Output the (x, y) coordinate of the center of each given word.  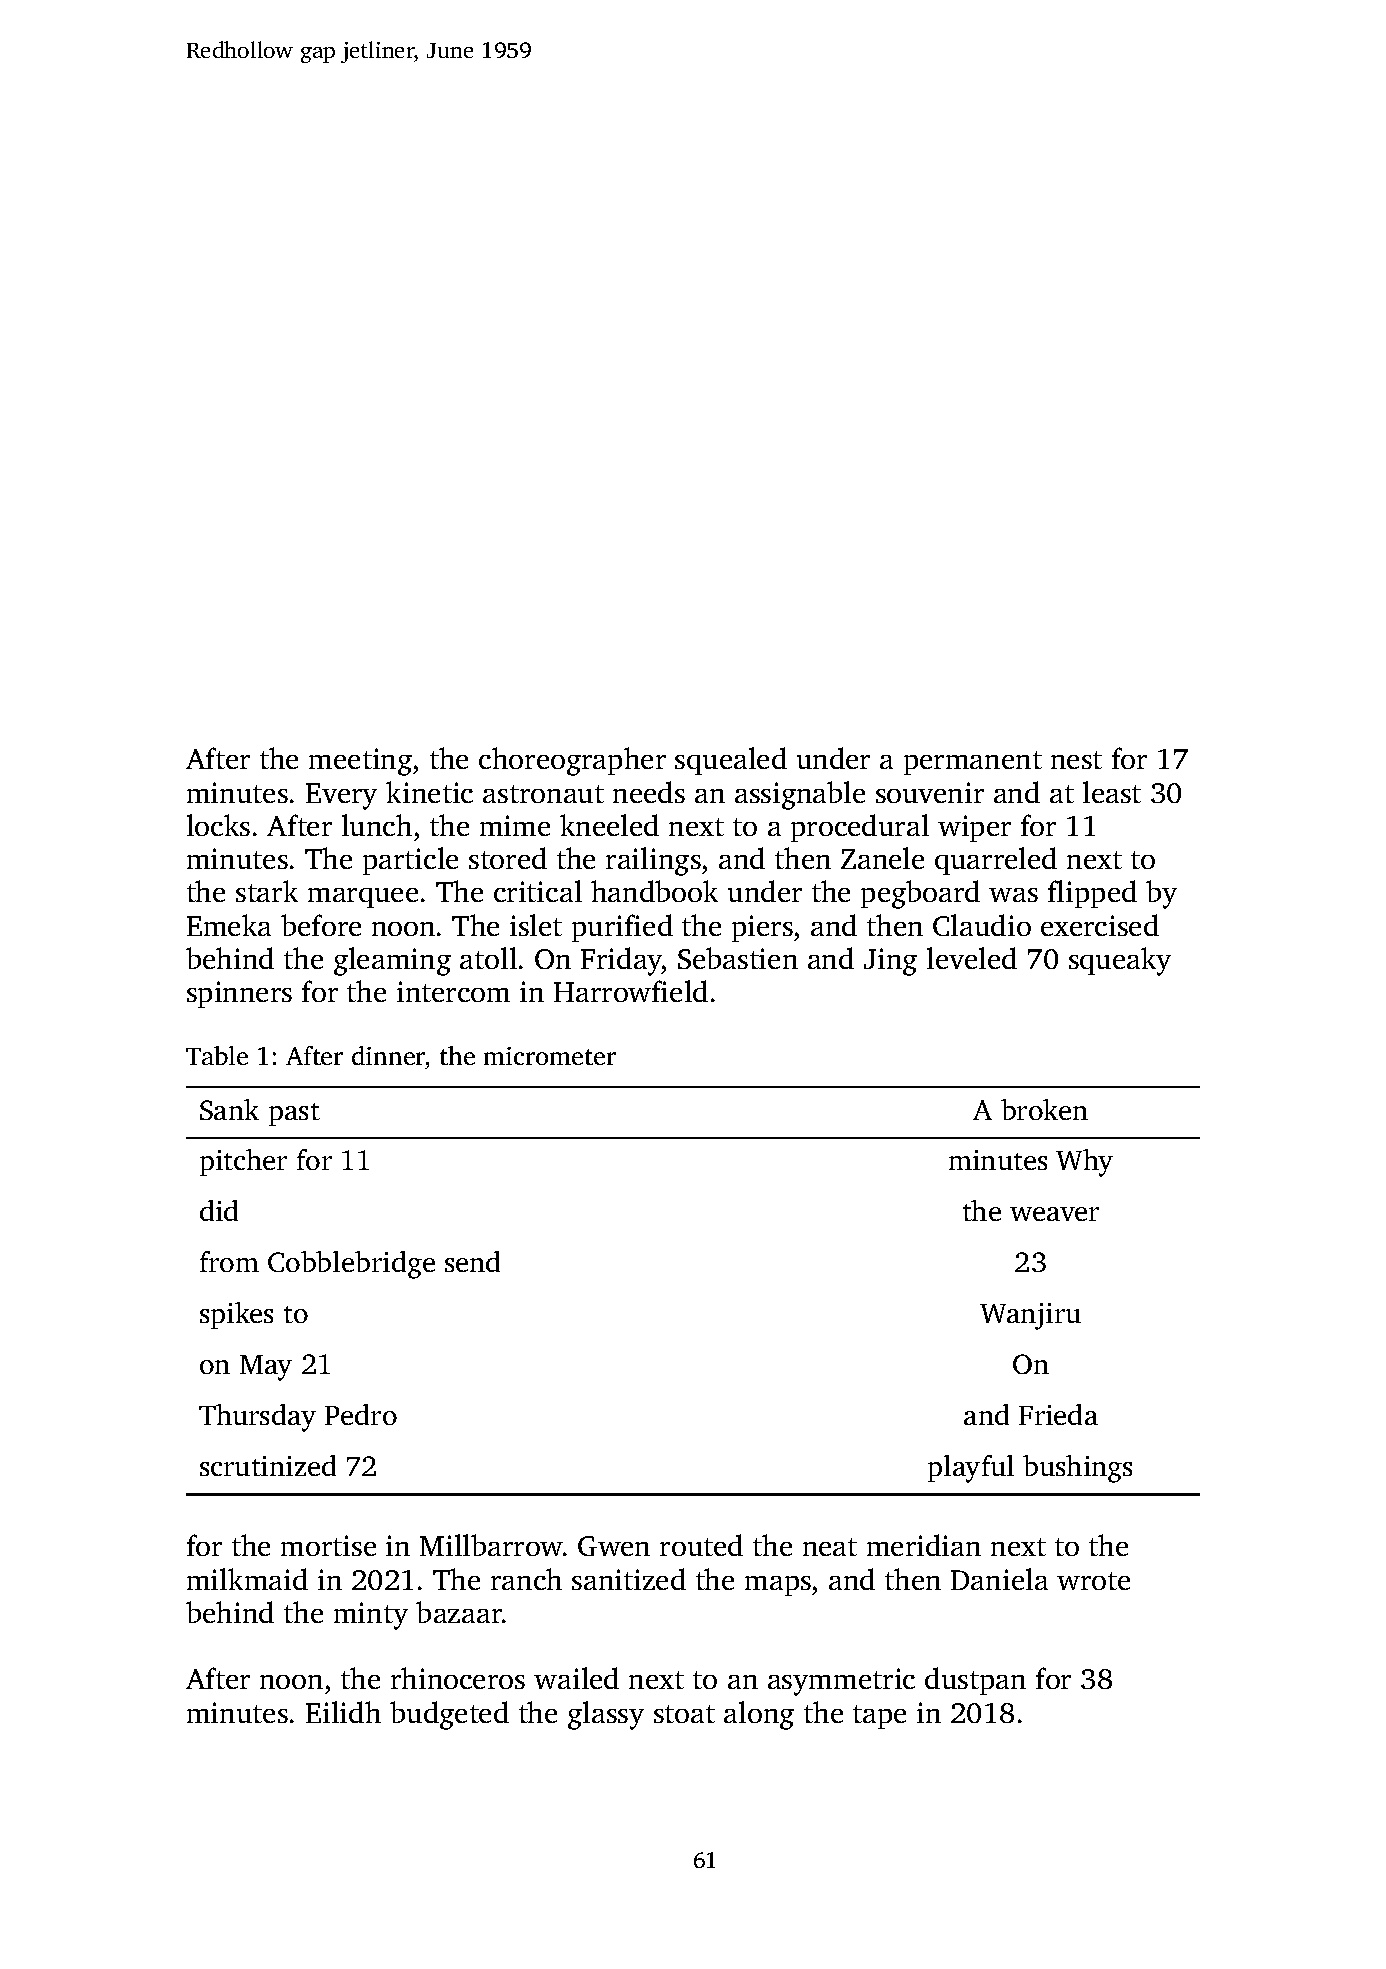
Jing (890, 962)
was (1013, 895)
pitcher (243, 1162)
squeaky (1120, 961)
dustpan (975, 1681)
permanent (973, 763)
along (759, 1715)
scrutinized (268, 1465)
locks (218, 825)
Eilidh (343, 1712)
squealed (731, 761)
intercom (453, 991)
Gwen (614, 1546)
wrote (1093, 1581)
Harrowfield (631, 991)
